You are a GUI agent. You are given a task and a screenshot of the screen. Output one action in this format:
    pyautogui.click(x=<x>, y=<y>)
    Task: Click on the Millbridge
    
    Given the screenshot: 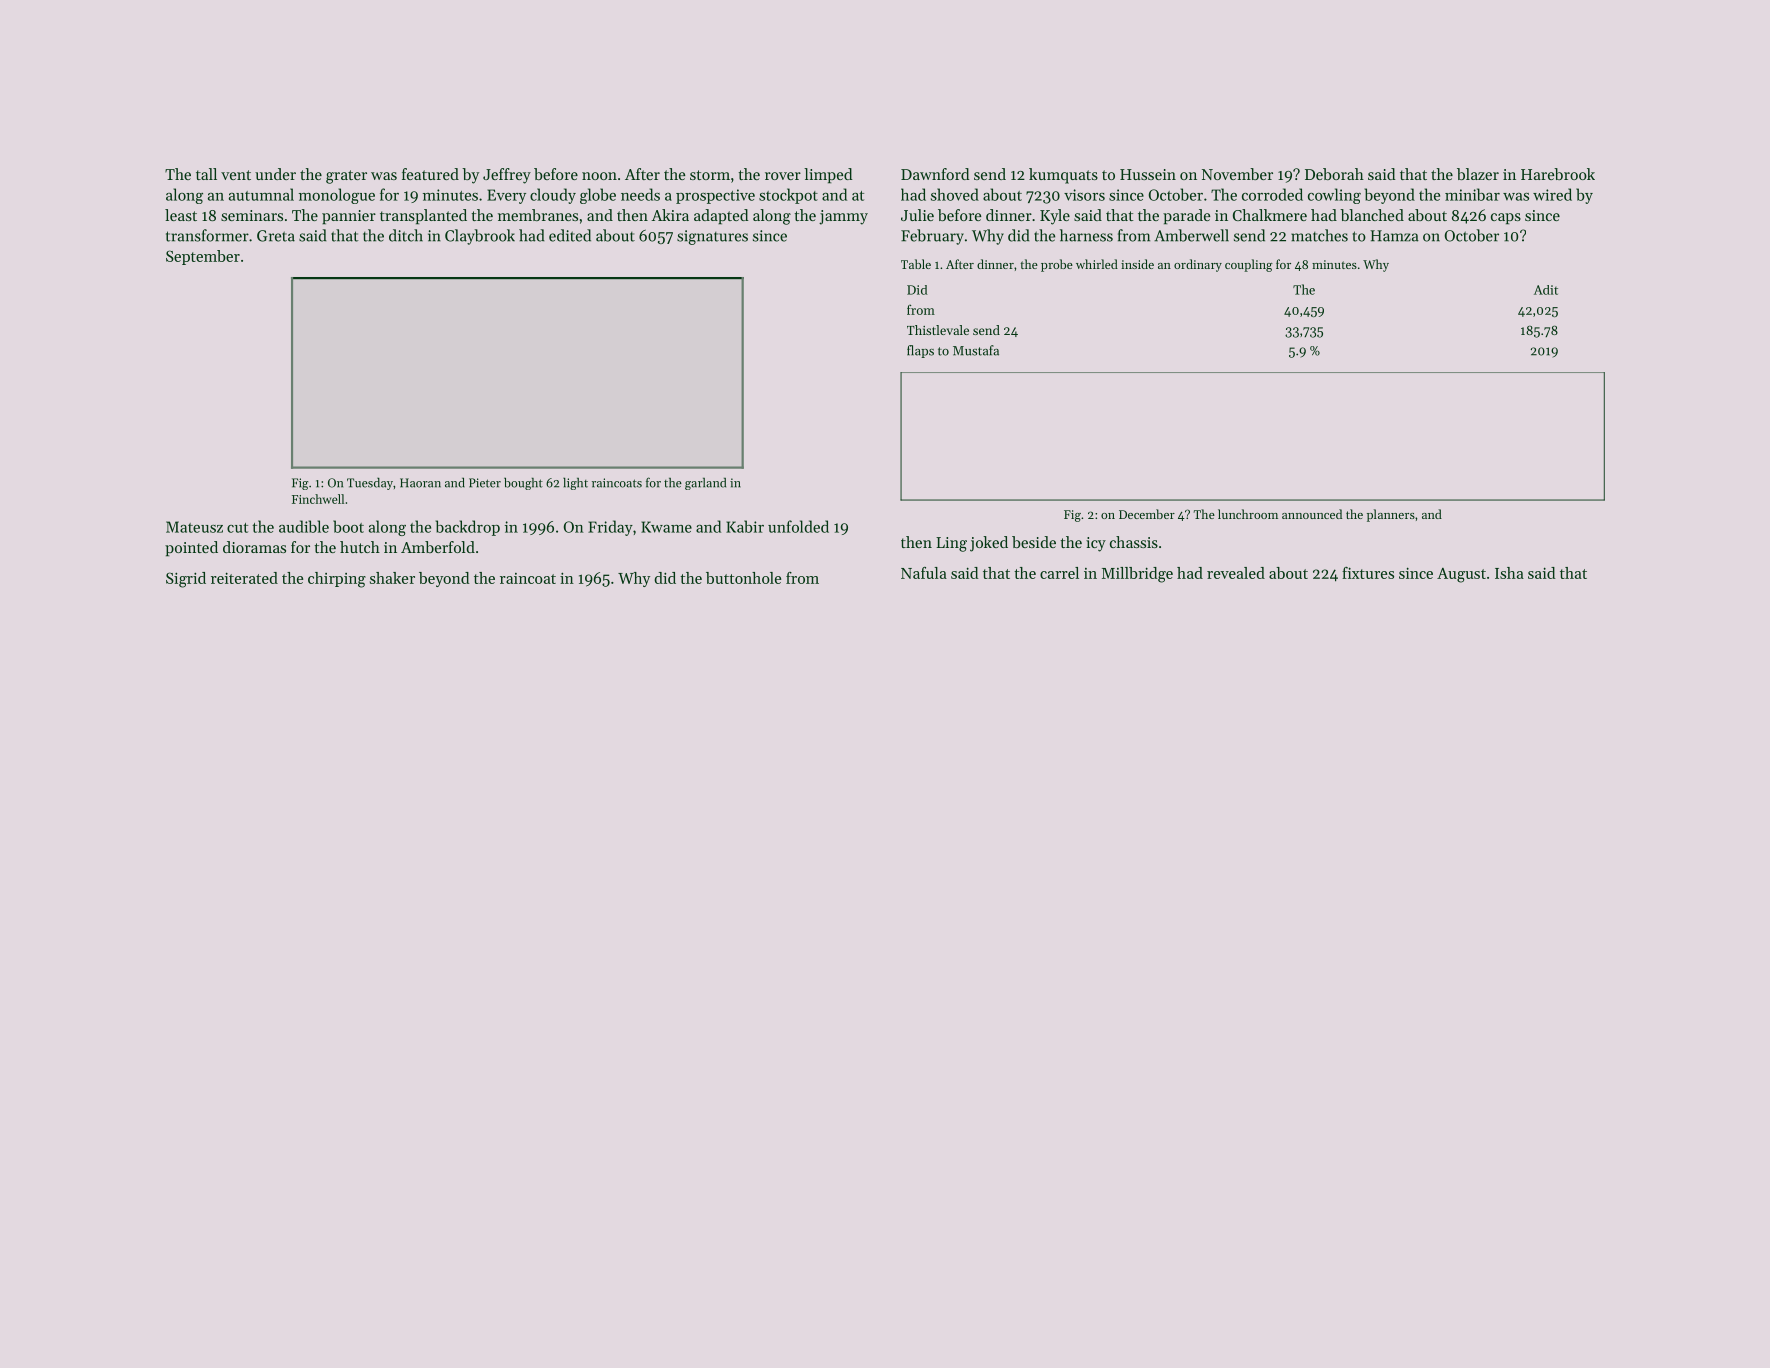 What is the action you would take?
    pyautogui.click(x=1137, y=575)
